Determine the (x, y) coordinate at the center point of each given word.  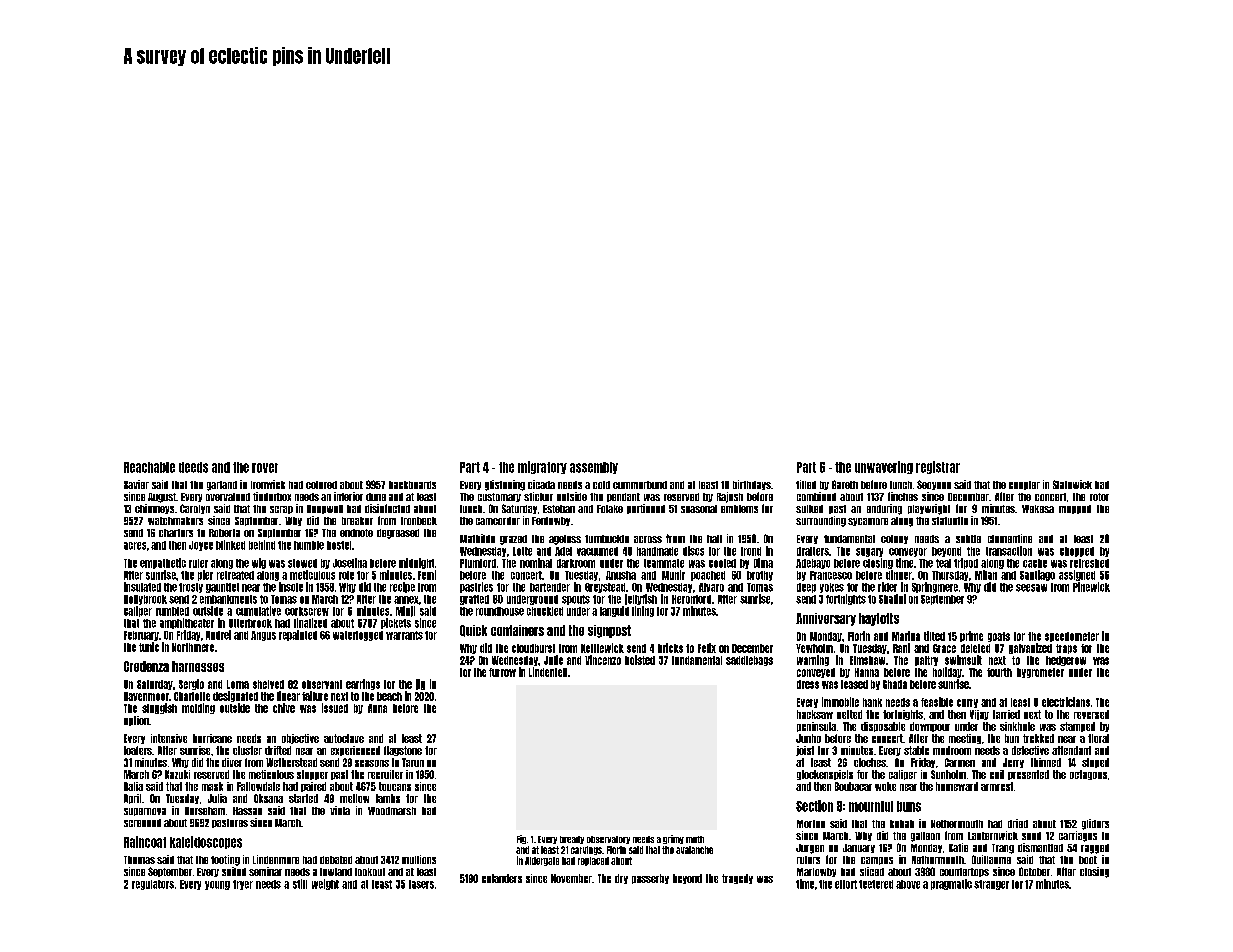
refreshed (1089, 563)
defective (1030, 750)
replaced (593, 861)
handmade (657, 551)
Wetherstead (291, 762)
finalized (310, 623)
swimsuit (963, 660)
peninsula (816, 727)
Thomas (139, 860)
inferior (348, 496)
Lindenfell (548, 672)
